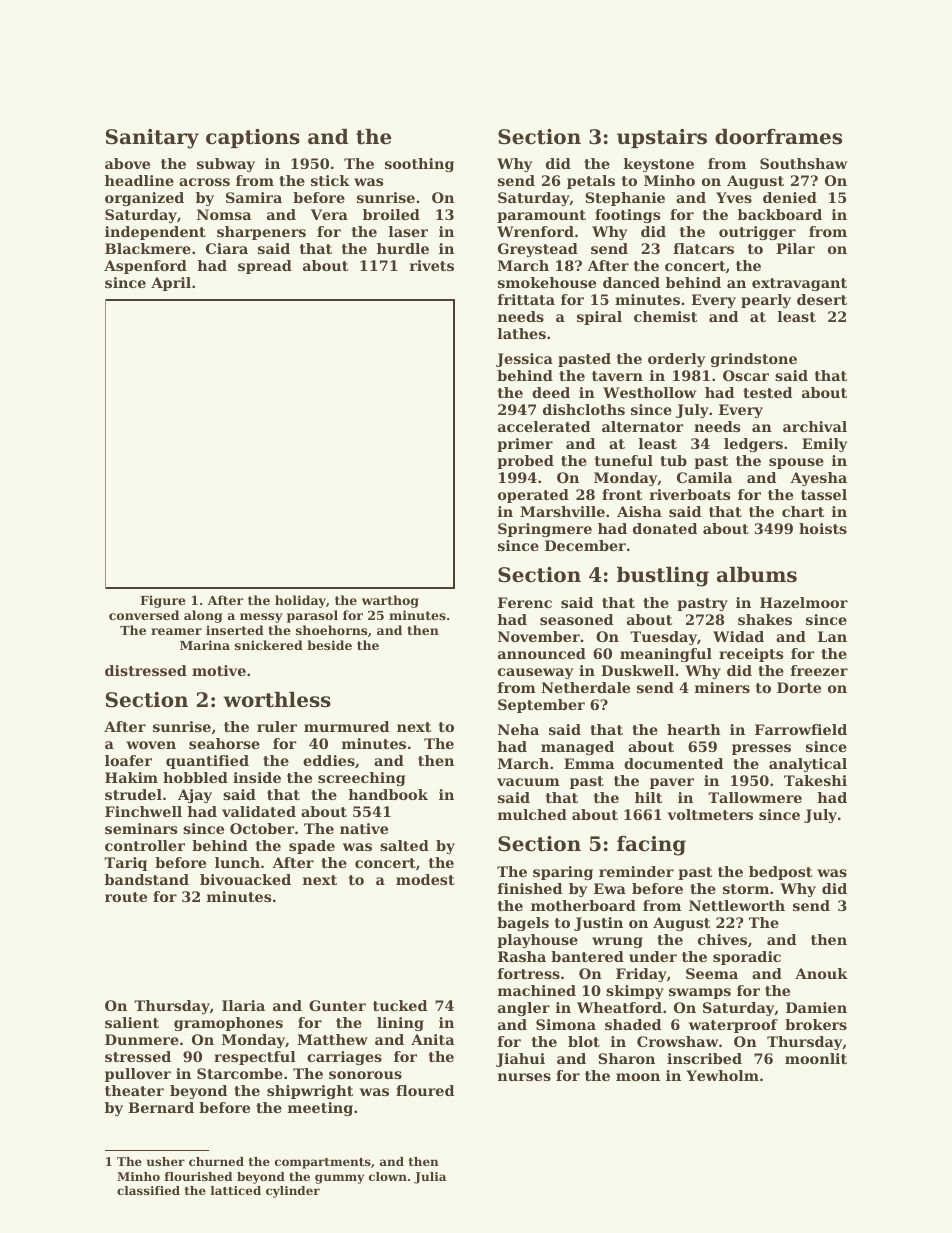 The width and height of the screenshot is (952, 1233). I want to click on probed, so click(525, 462).
